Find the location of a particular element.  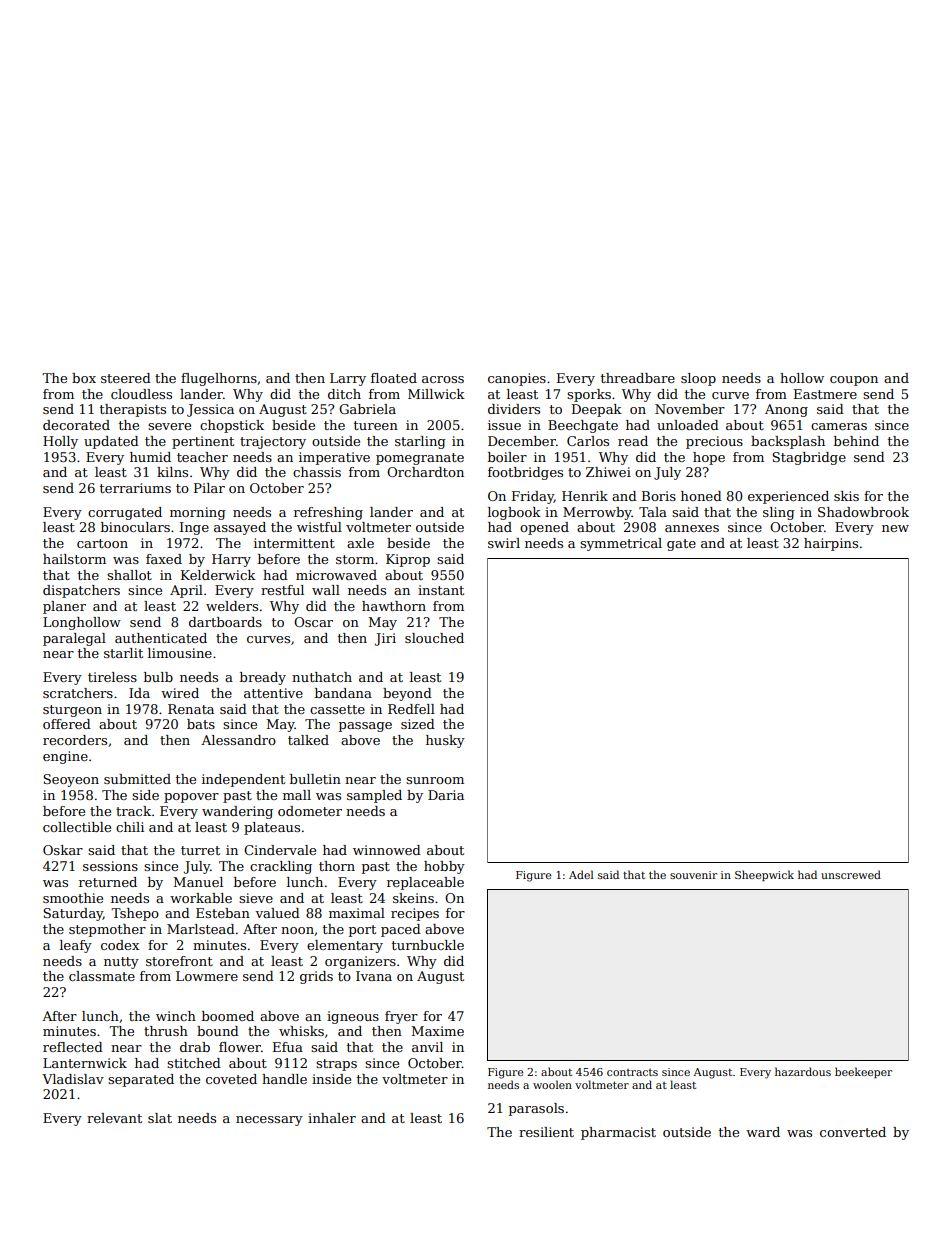

teacher is located at coordinates (202, 457).
